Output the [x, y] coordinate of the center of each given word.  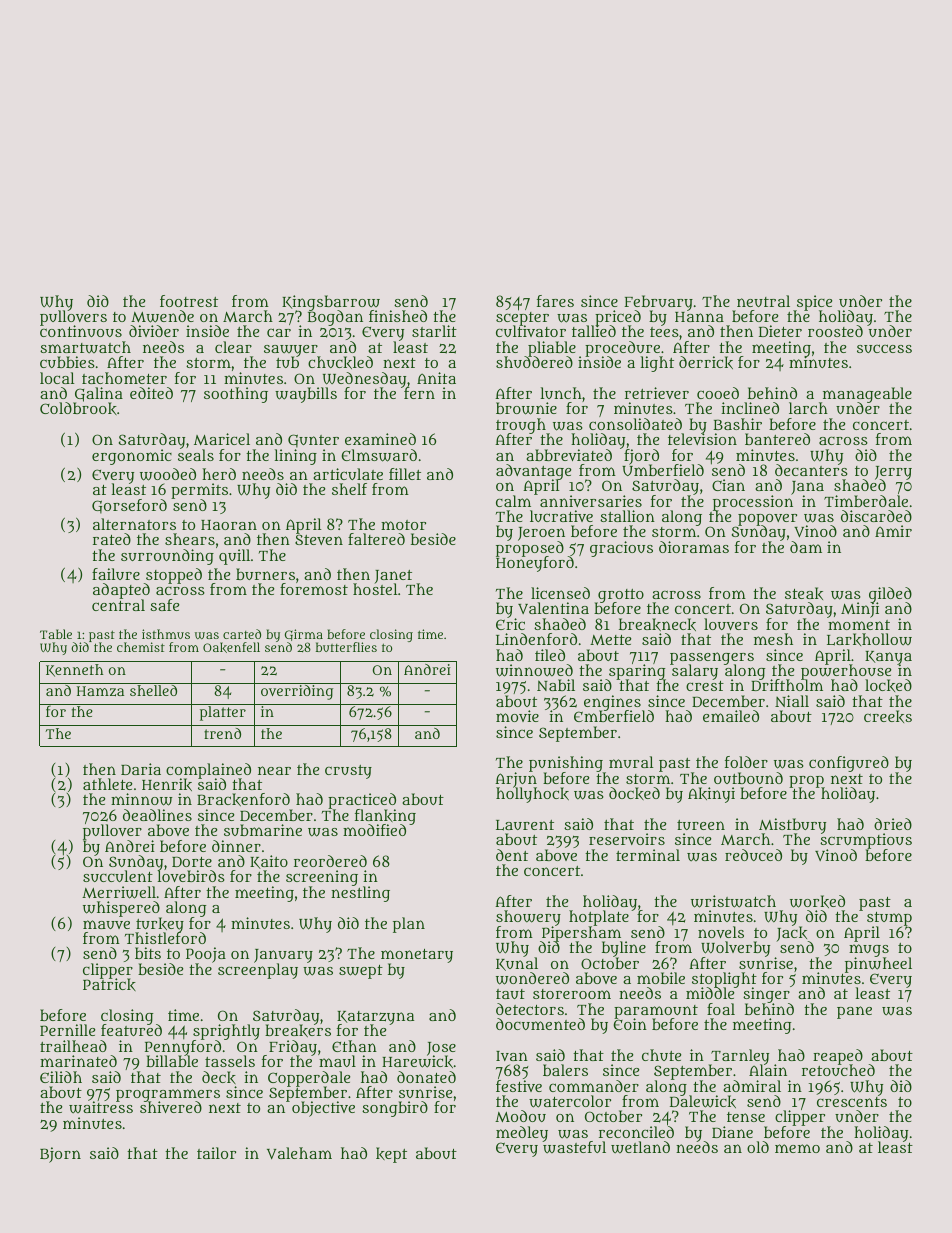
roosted [835, 331]
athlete [107, 784]
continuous [81, 331]
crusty [348, 772]
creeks [888, 716]
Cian [728, 485]
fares [555, 301]
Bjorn [60, 1155]
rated [112, 539]
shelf [349, 489]
